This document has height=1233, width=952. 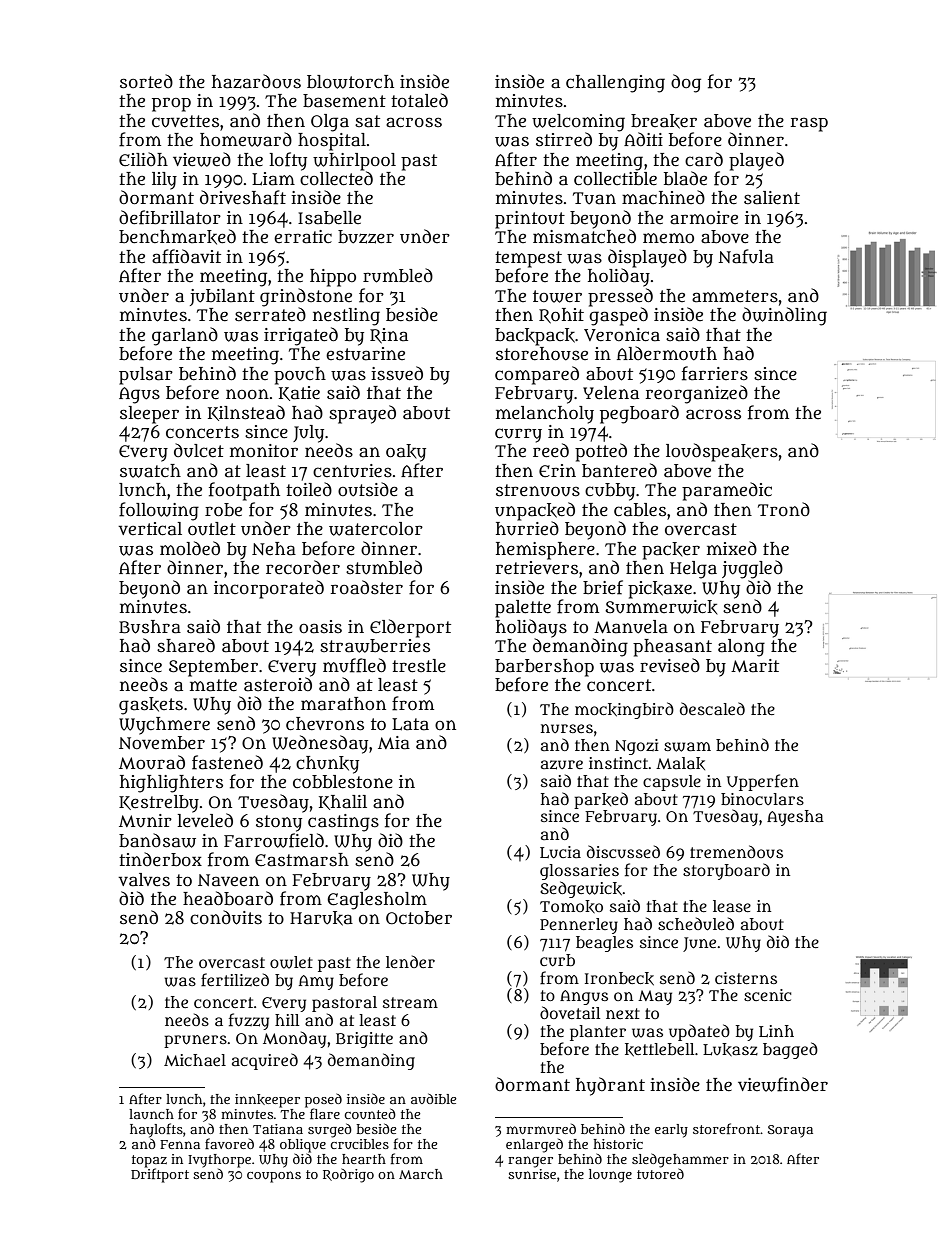 What do you see at coordinates (693, 570) in the document?
I see `Helga` at bounding box center [693, 570].
